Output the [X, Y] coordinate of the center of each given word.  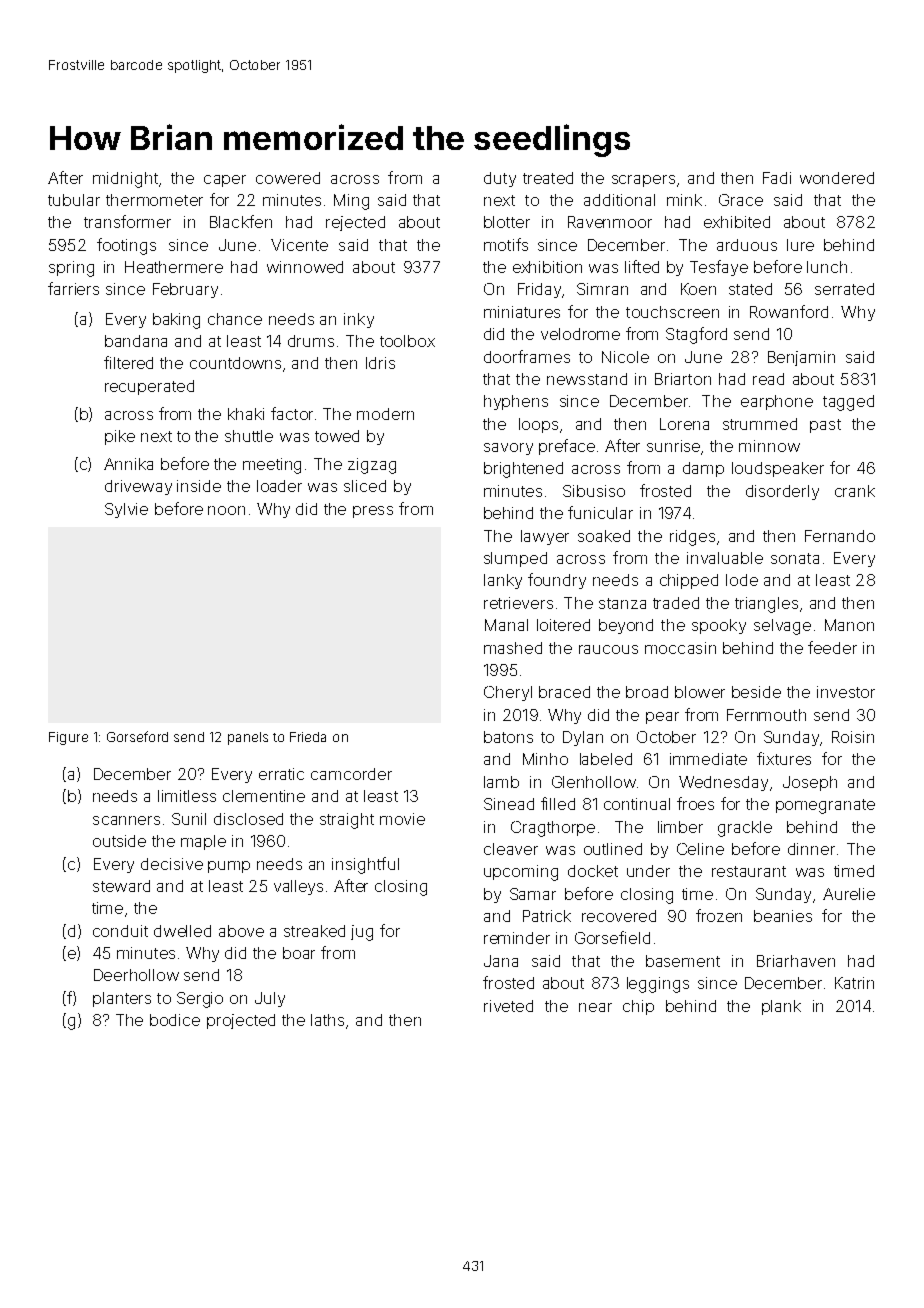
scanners [126, 820]
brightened [523, 470]
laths [327, 1020]
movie [402, 819]
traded [676, 603]
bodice [175, 1020]
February [185, 290]
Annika [128, 464]
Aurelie [849, 894]
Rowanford [789, 311]
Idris [380, 363]
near [595, 1007]
